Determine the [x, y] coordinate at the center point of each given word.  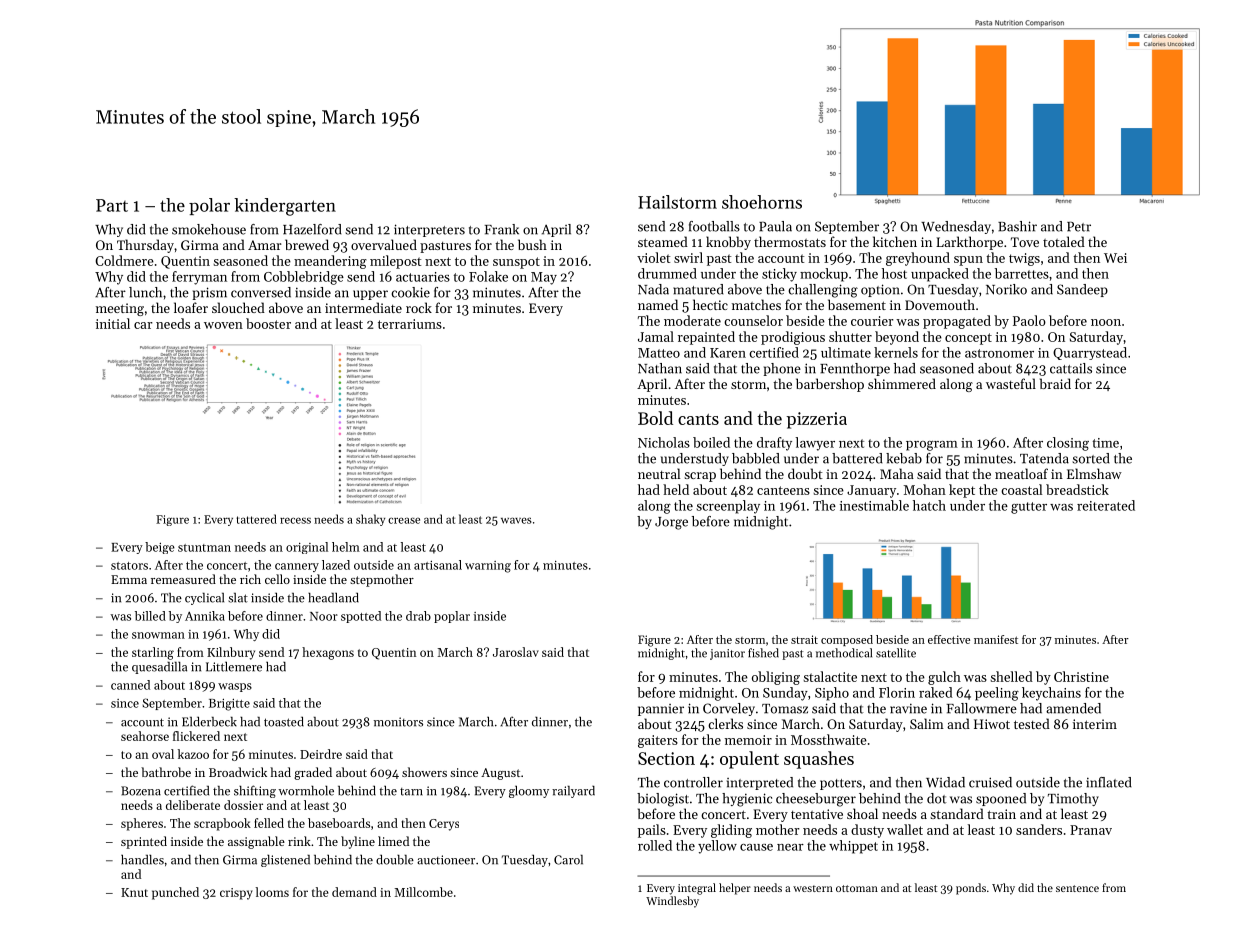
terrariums [410, 324]
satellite [896, 653]
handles [142, 859]
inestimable [874, 505]
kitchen [895, 241]
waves [516, 520]
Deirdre [321, 754]
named [658, 304]
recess [295, 520]
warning [488, 567]
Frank [502, 229]
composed [847, 640]
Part [112, 205]
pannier [661, 710]
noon [1106, 322]
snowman [158, 635]
